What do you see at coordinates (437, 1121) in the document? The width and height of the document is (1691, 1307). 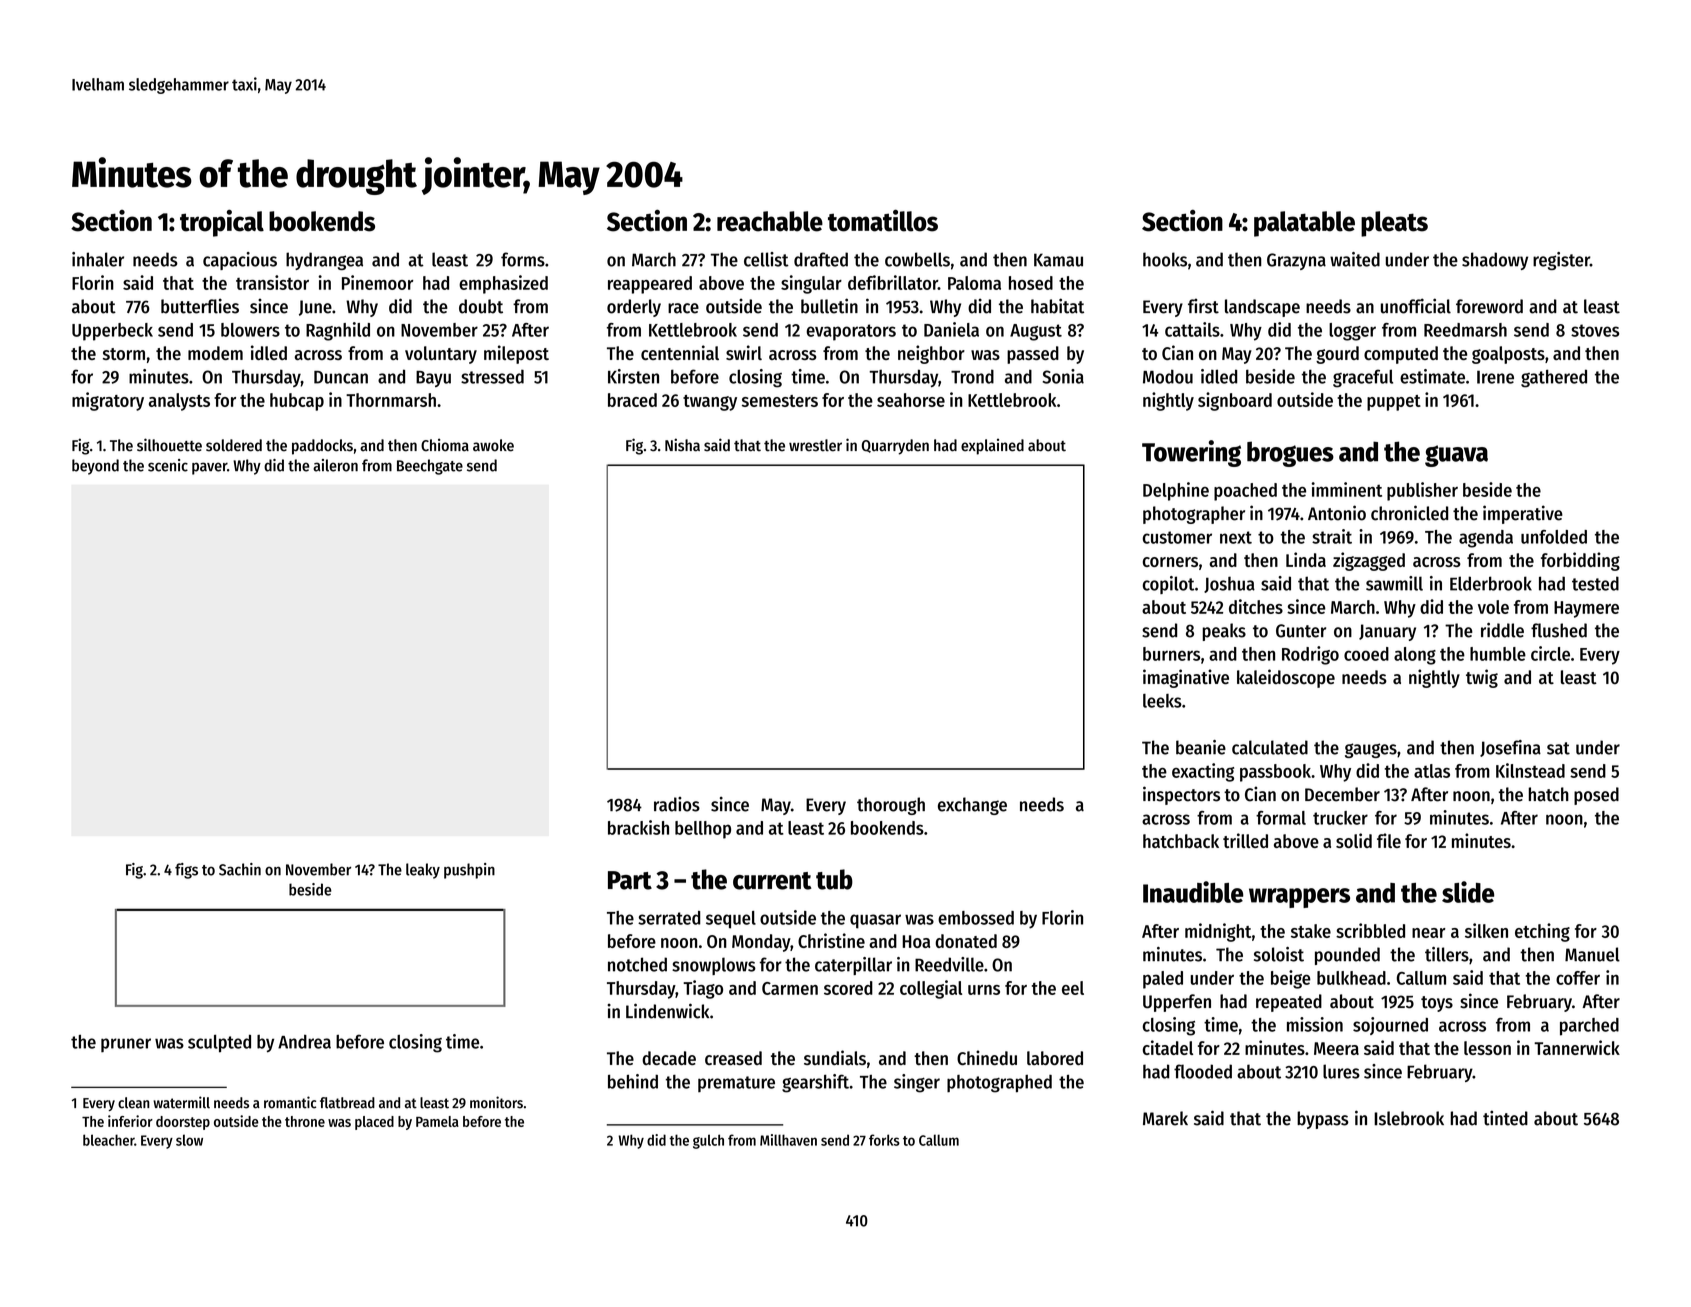 I see `Pamela` at bounding box center [437, 1121].
